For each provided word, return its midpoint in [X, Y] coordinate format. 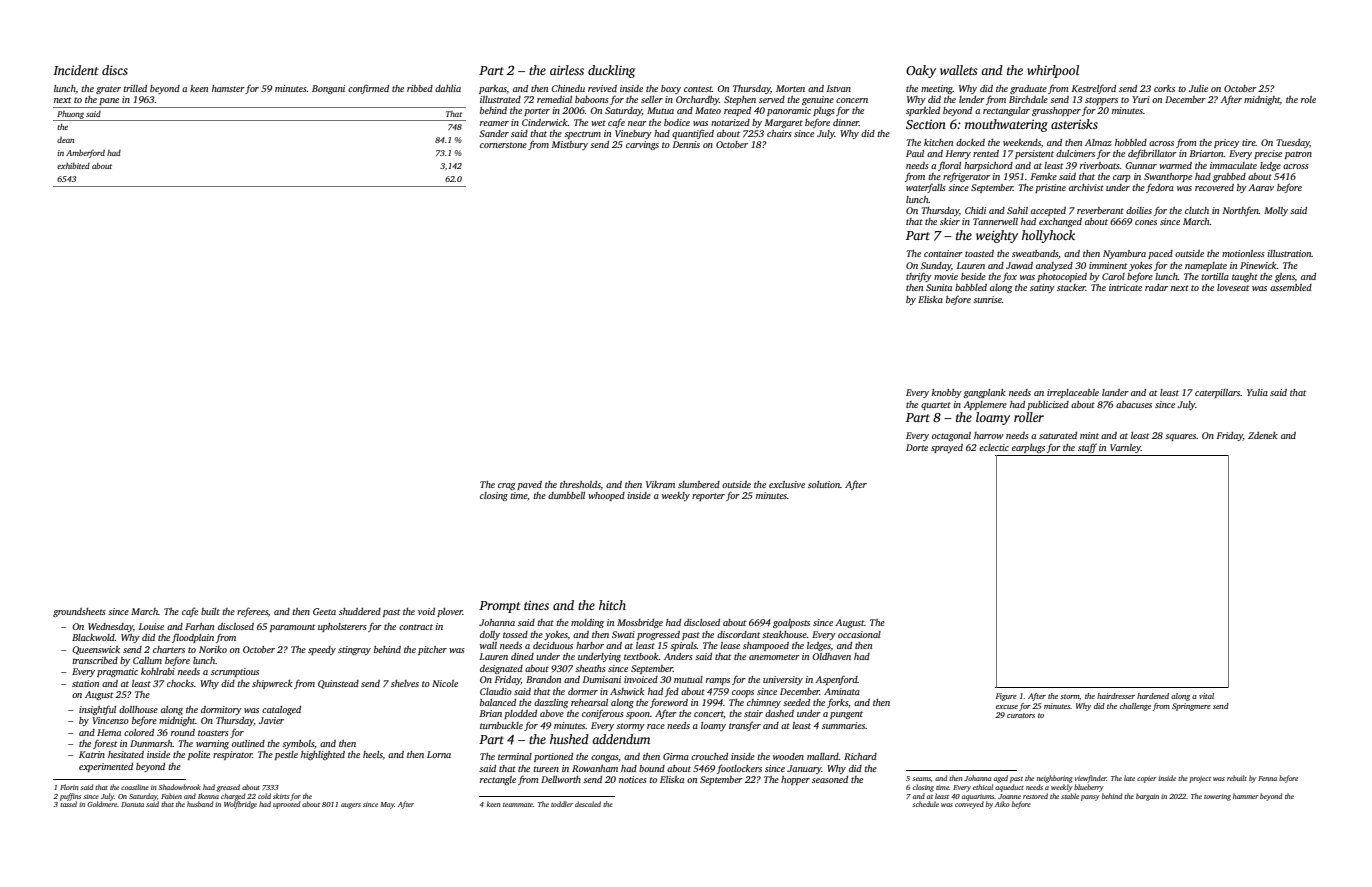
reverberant [1100, 210]
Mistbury [570, 145]
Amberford [85, 153]
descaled [588, 804]
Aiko [1002, 804]
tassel [68, 804]
